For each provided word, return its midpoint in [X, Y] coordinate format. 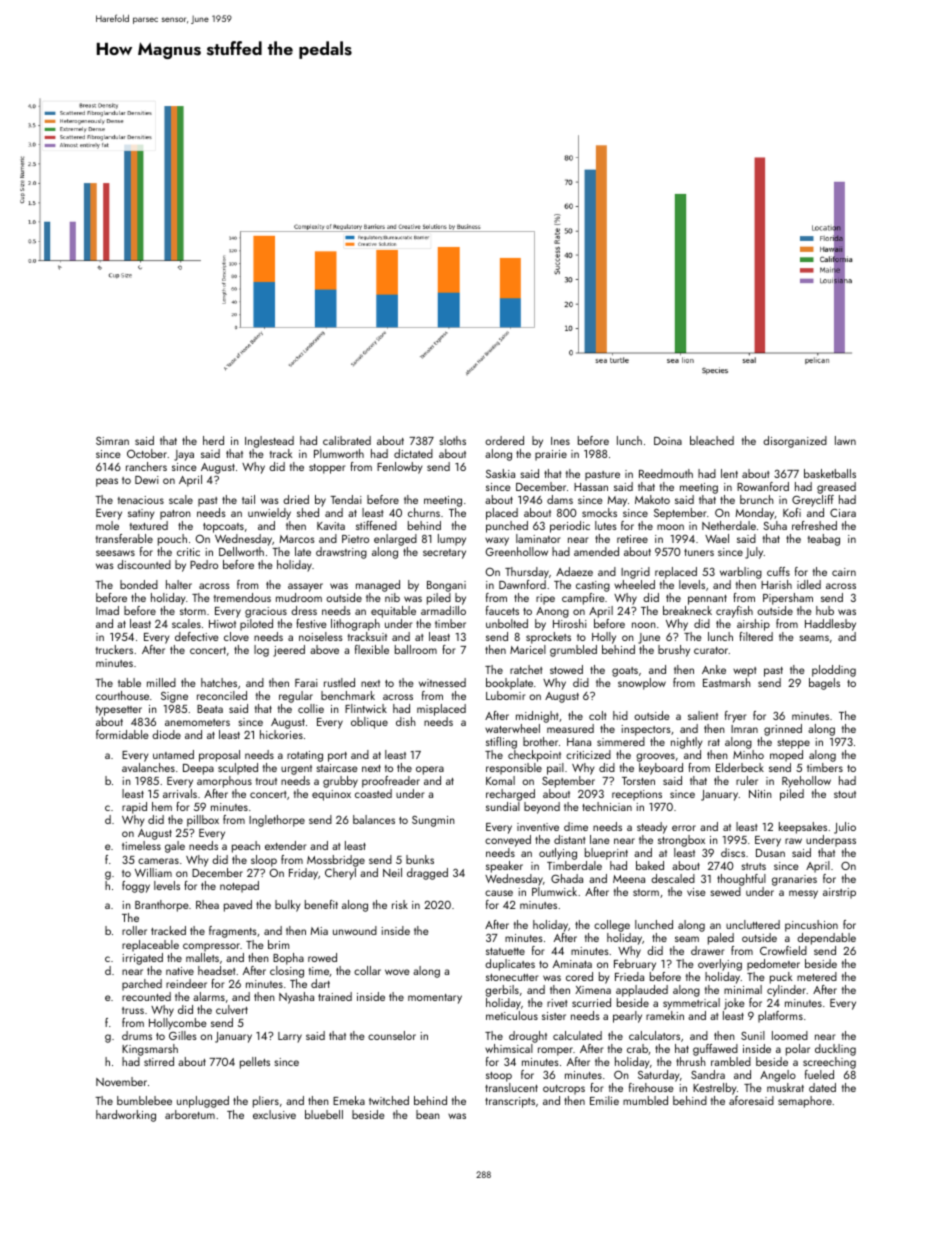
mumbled [645, 1100]
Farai [306, 683]
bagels [824, 684]
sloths [453, 440]
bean [428, 1114]
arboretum [190, 1114]
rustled [339, 682]
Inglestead [269, 442]
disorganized [795, 442]
